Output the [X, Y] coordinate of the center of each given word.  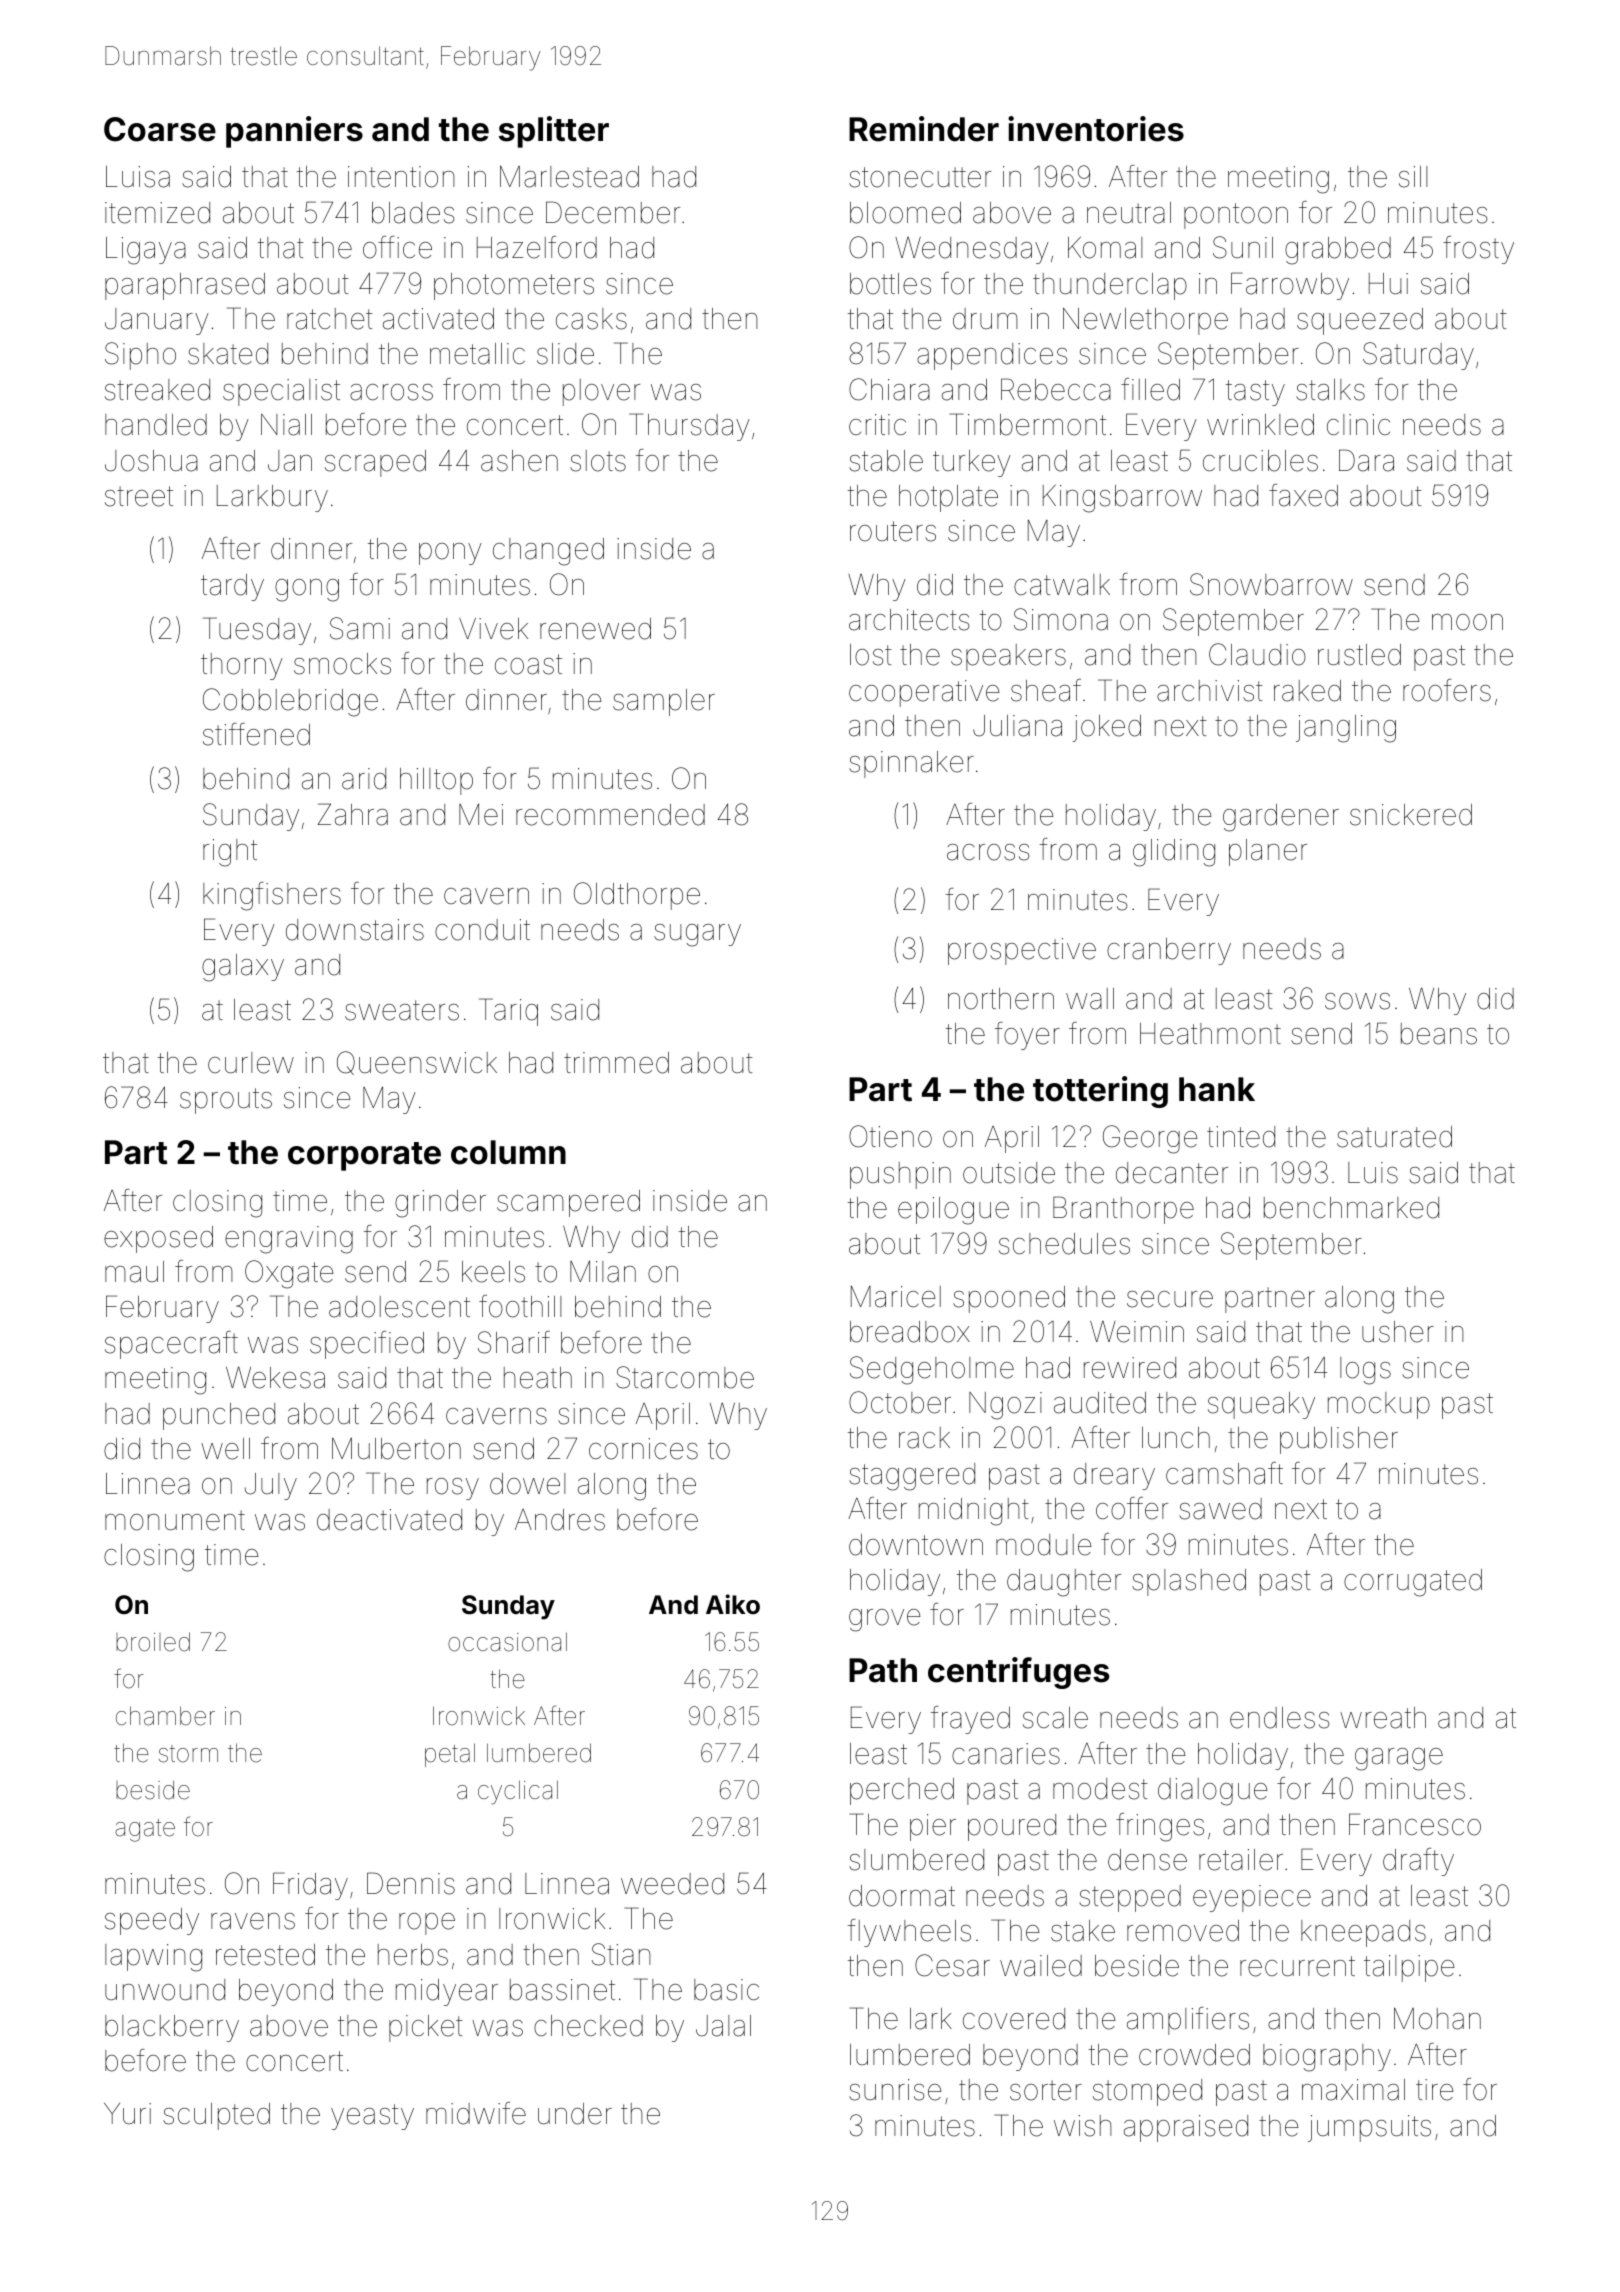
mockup [1379, 1405]
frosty [1478, 250]
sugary [697, 935]
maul [134, 1272]
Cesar [952, 1965]
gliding [1174, 853]
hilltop [436, 781]
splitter [554, 132]
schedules [1064, 1244]
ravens [253, 1921]
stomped [1147, 2092]
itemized [157, 213]
